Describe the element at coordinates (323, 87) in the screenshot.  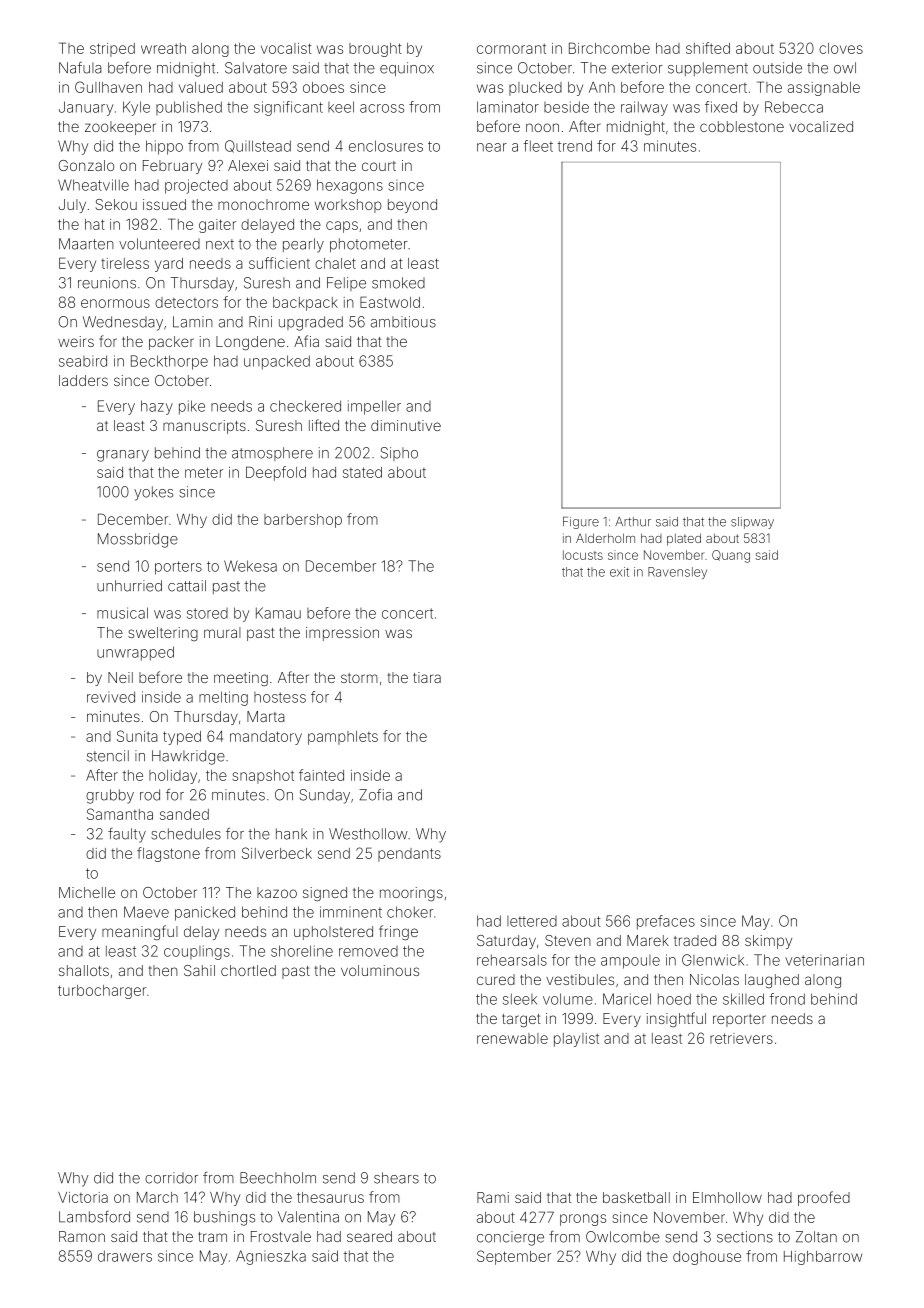
I see `oboes` at that location.
